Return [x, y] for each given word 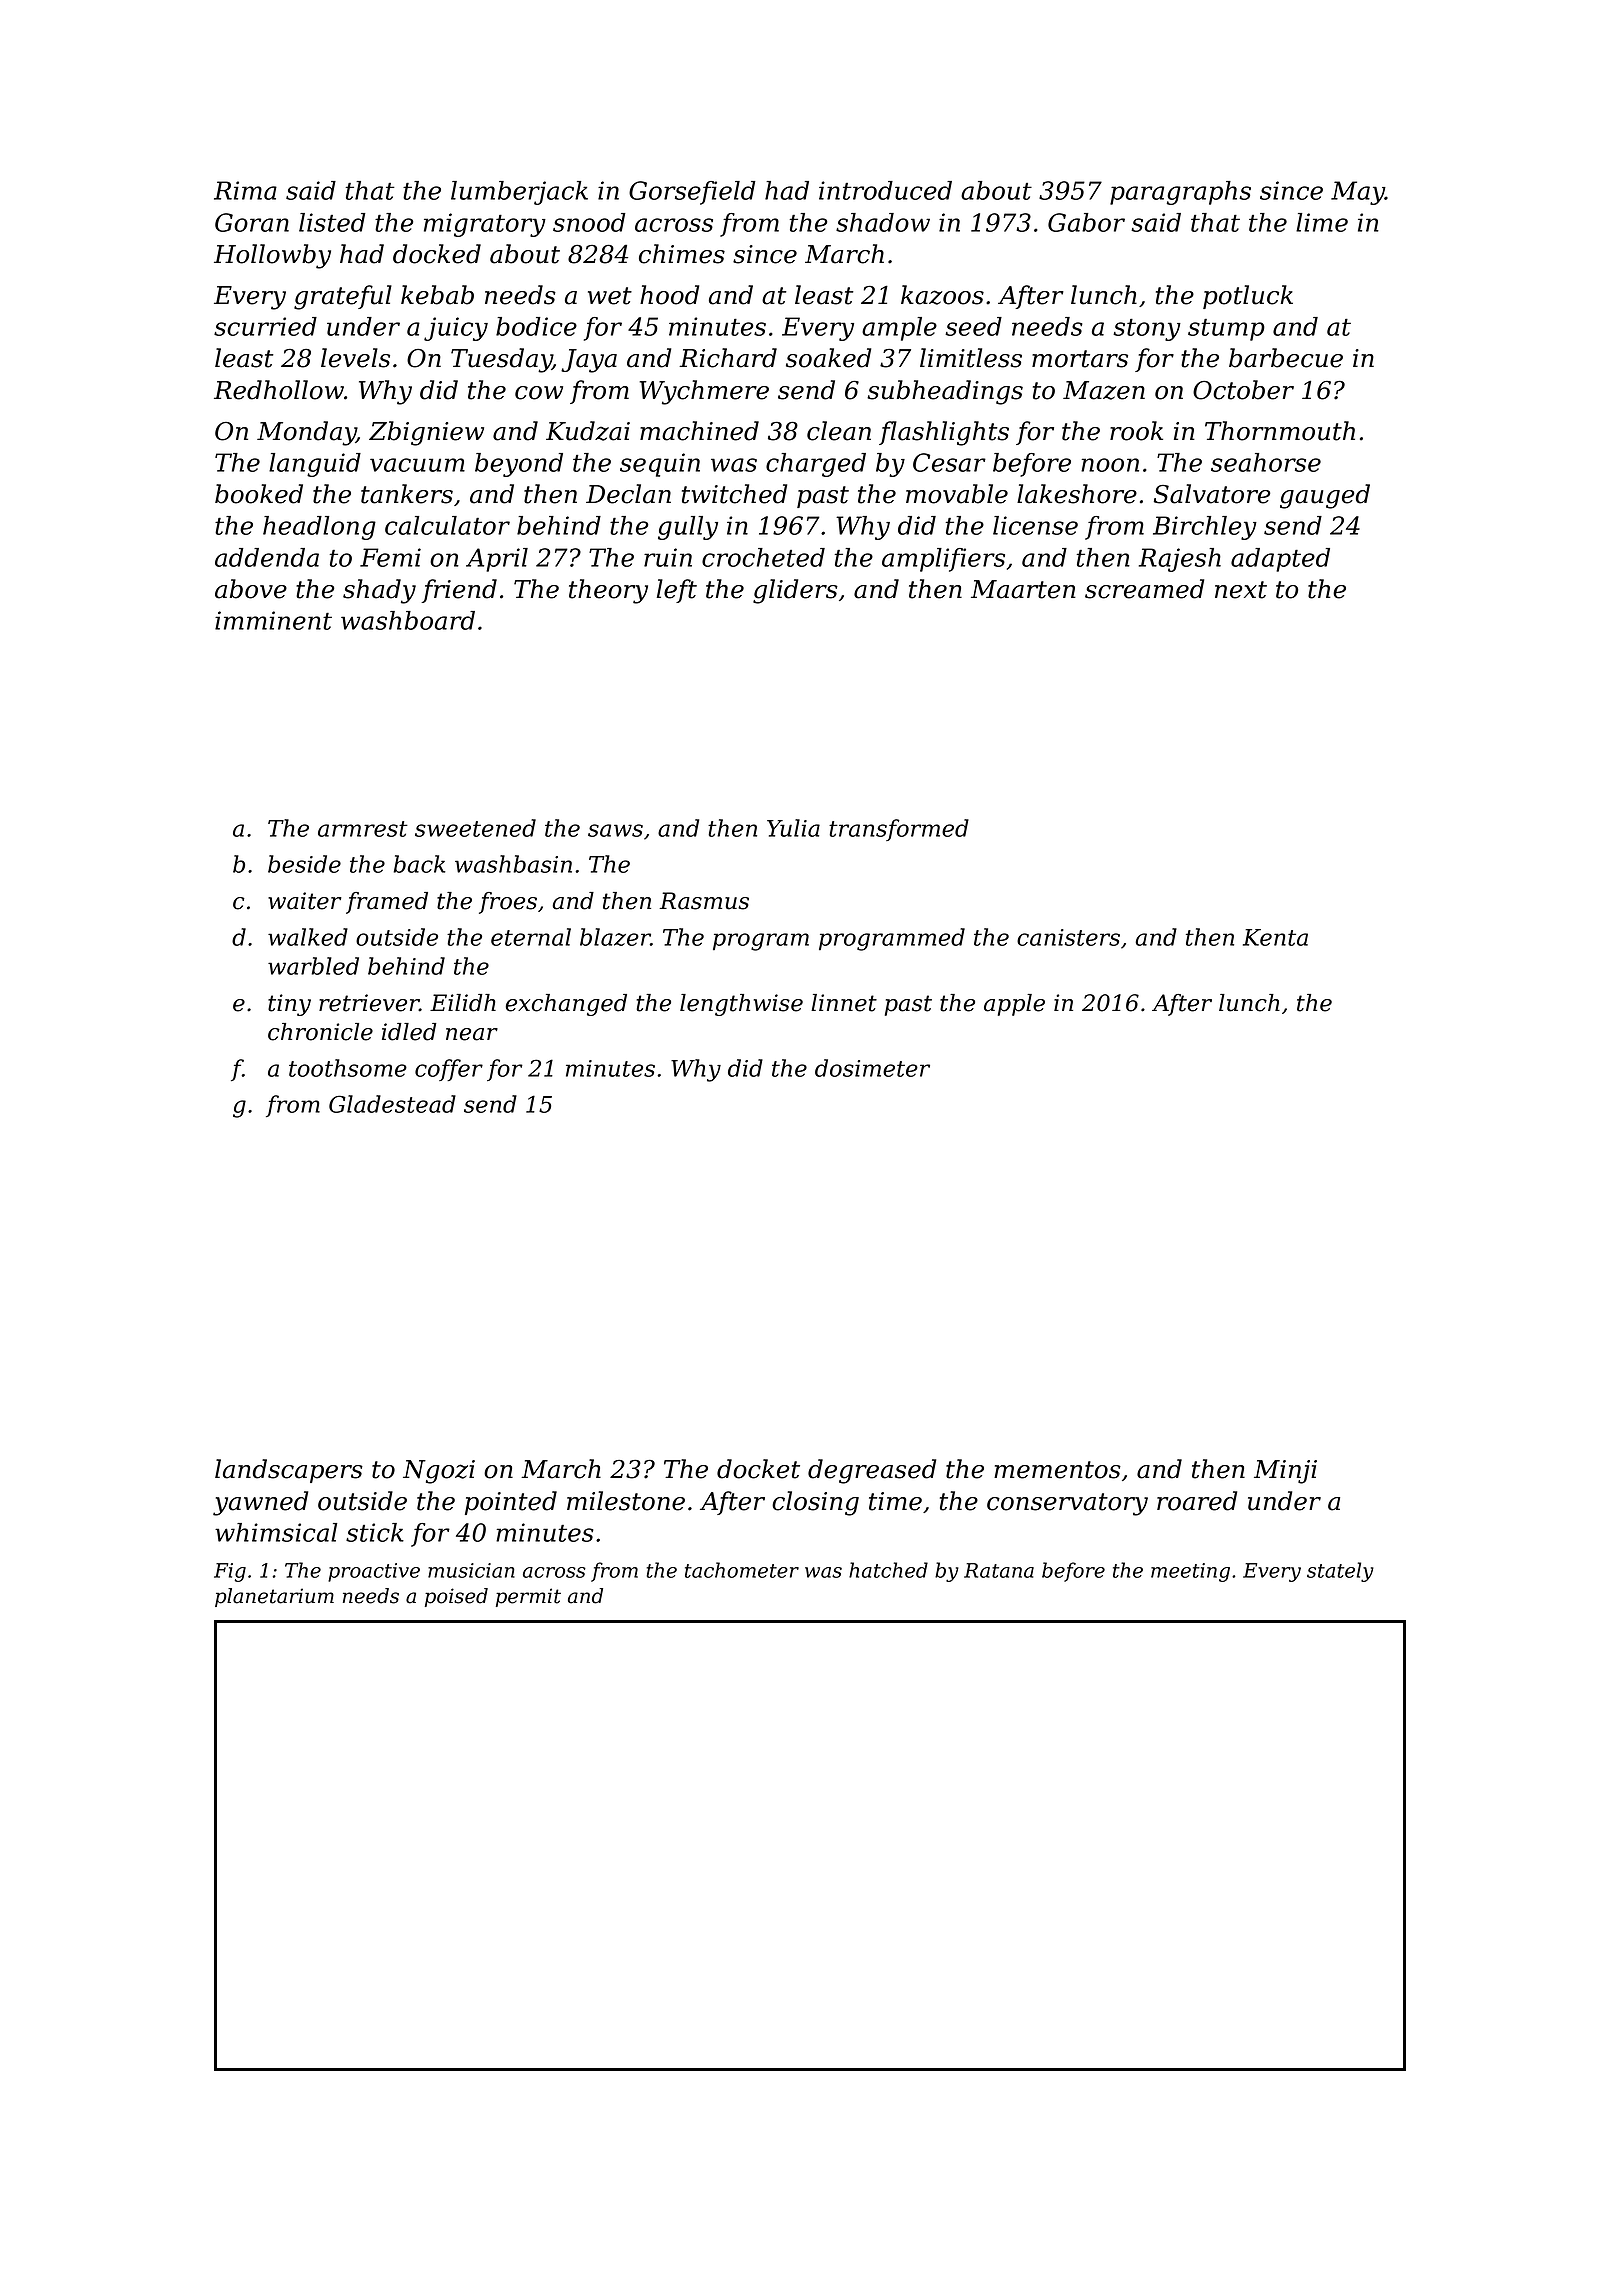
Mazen [1104, 390]
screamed [1144, 589]
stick [375, 1532]
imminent [273, 620]
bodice [536, 326]
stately [1340, 1572]
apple [1014, 1005]
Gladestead [392, 1104]
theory [608, 591]
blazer [615, 937]
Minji [1285, 1472]
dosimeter [872, 1068]
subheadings [945, 392]
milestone [626, 1501]
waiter [305, 901]
